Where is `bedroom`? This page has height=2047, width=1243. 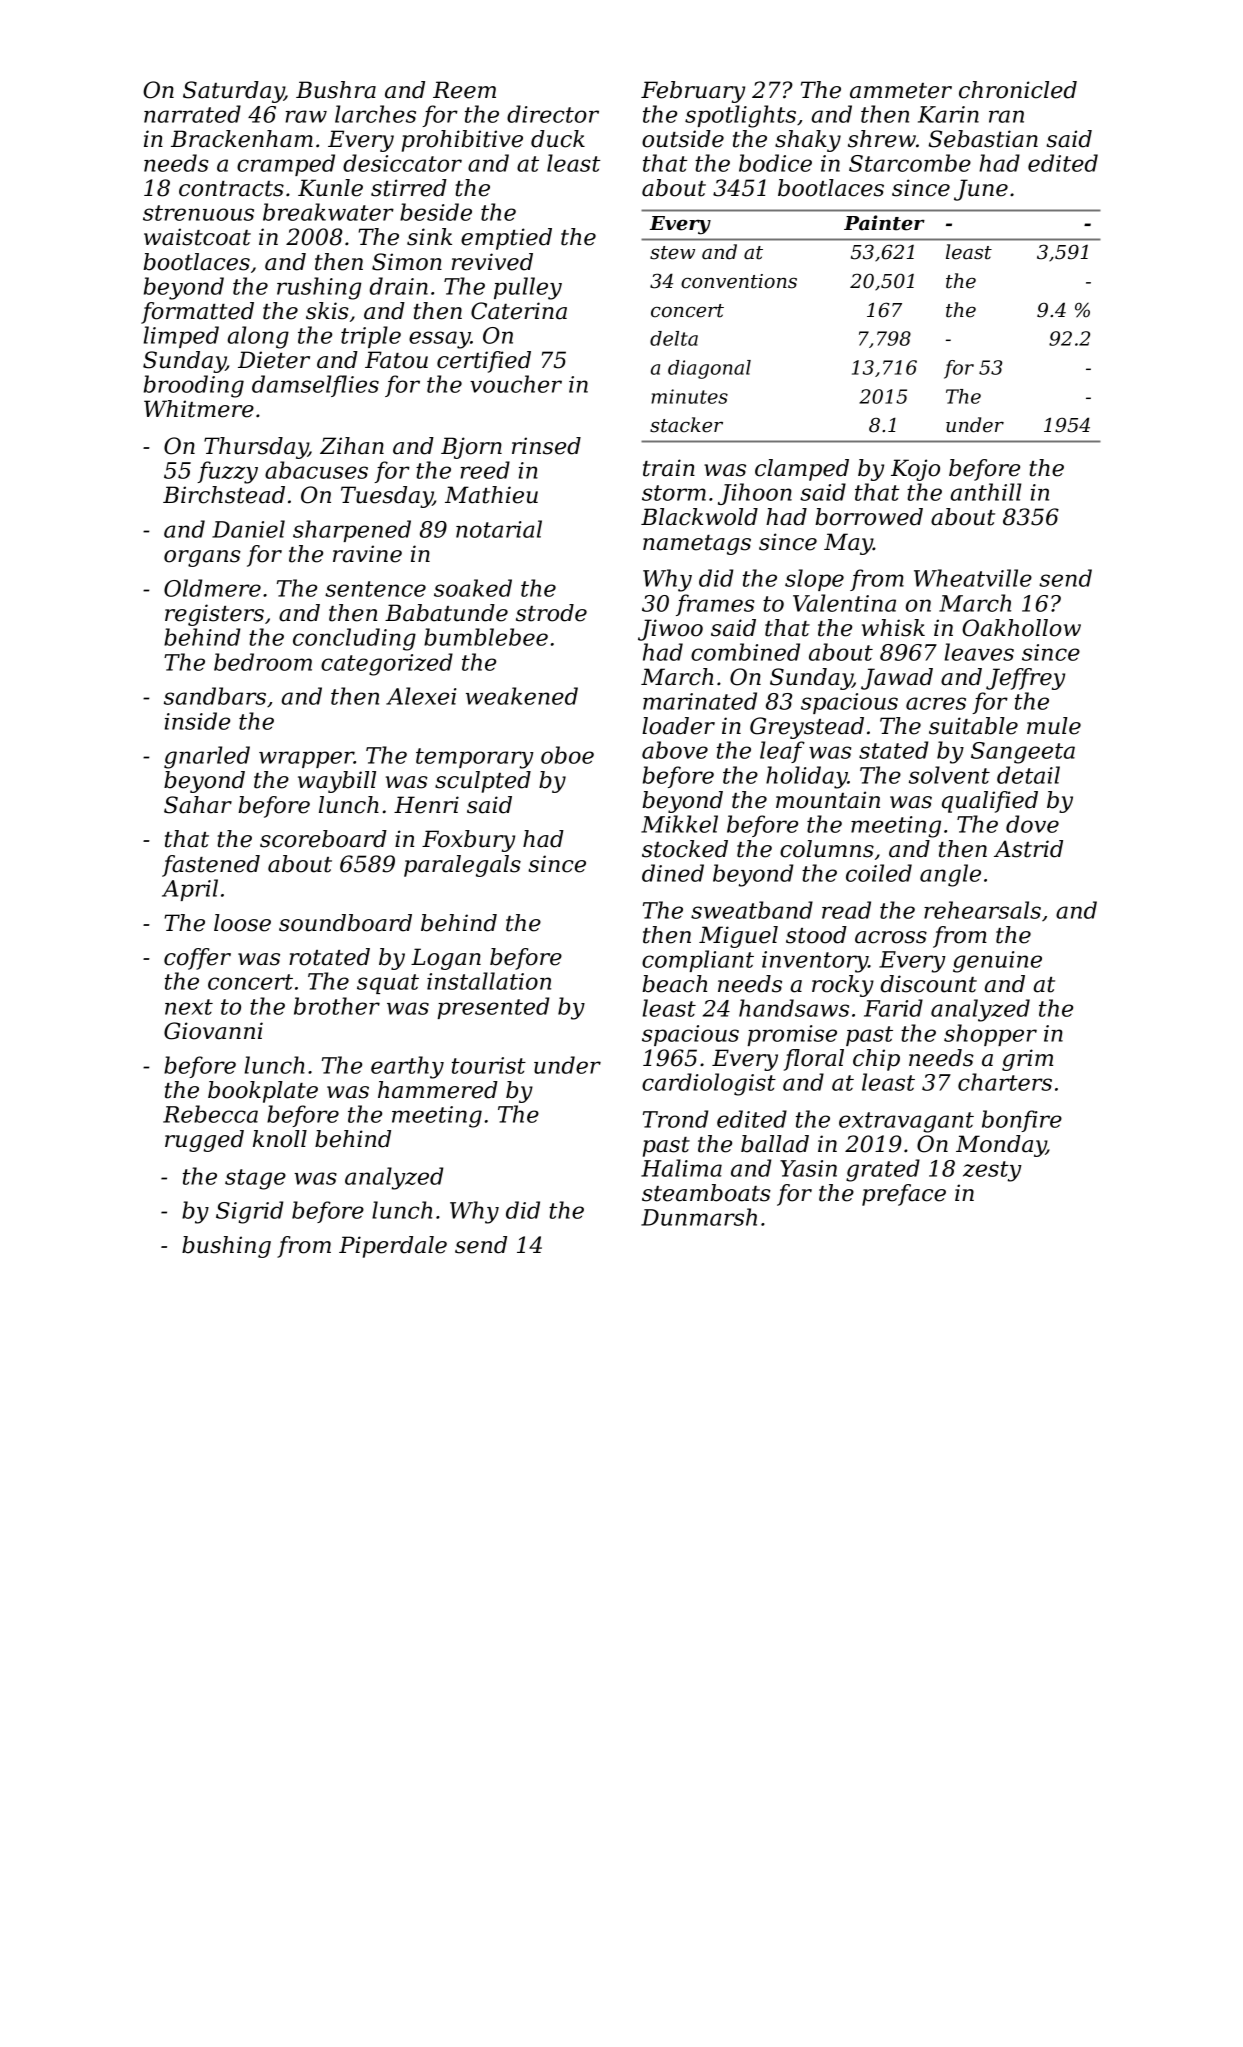
bedroom is located at coordinates (263, 662).
